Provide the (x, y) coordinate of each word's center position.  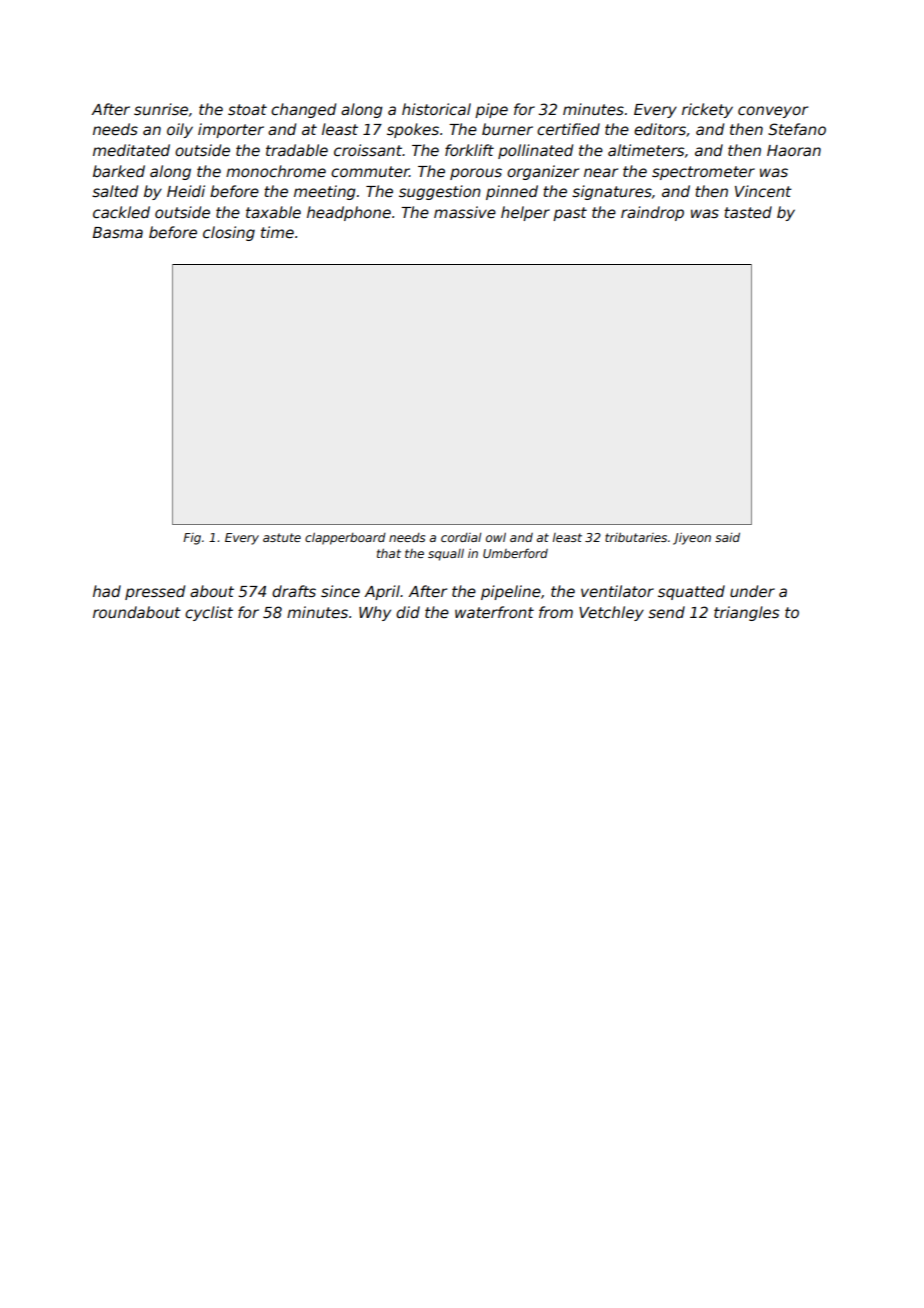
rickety (707, 110)
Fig (192, 539)
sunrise (161, 109)
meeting (325, 192)
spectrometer (703, 173)
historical (436, 109)
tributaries (636, 537)
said (727, 537)
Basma (117, 232)
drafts (294, 591)
